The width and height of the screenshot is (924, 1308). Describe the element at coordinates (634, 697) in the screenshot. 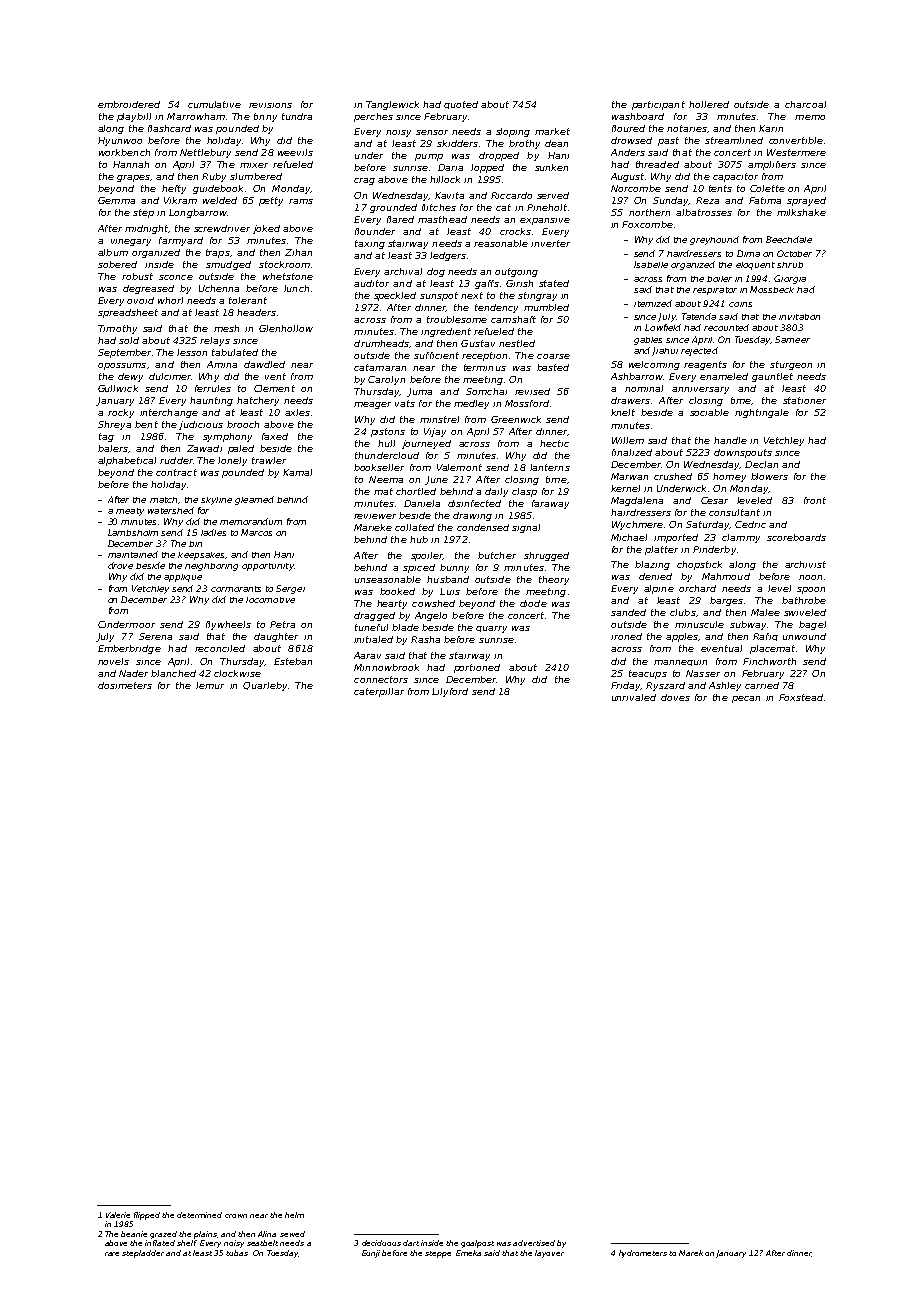

I see `unrivaled` at that location.
